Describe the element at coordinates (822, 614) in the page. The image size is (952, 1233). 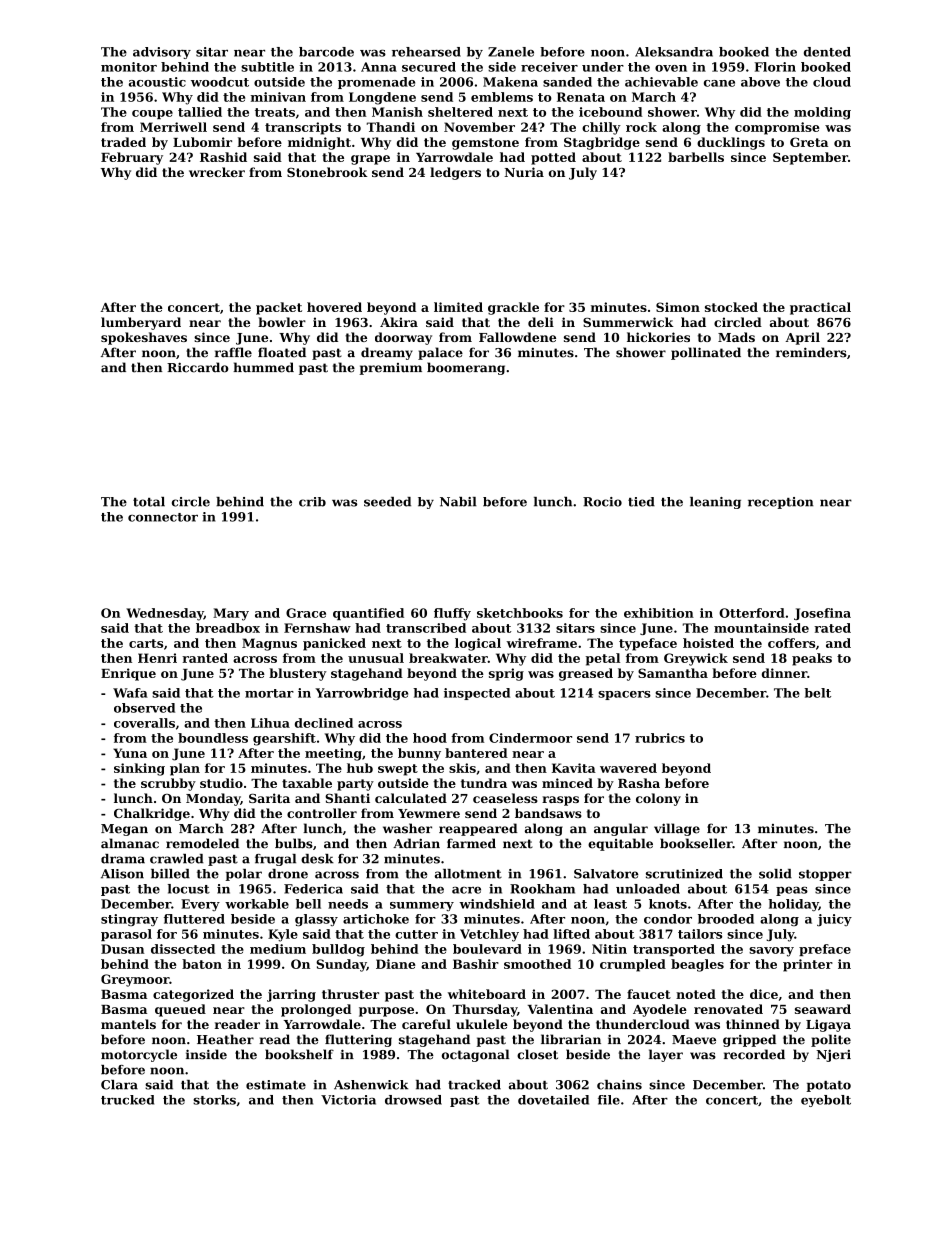
I see `Josefina` at that location.
